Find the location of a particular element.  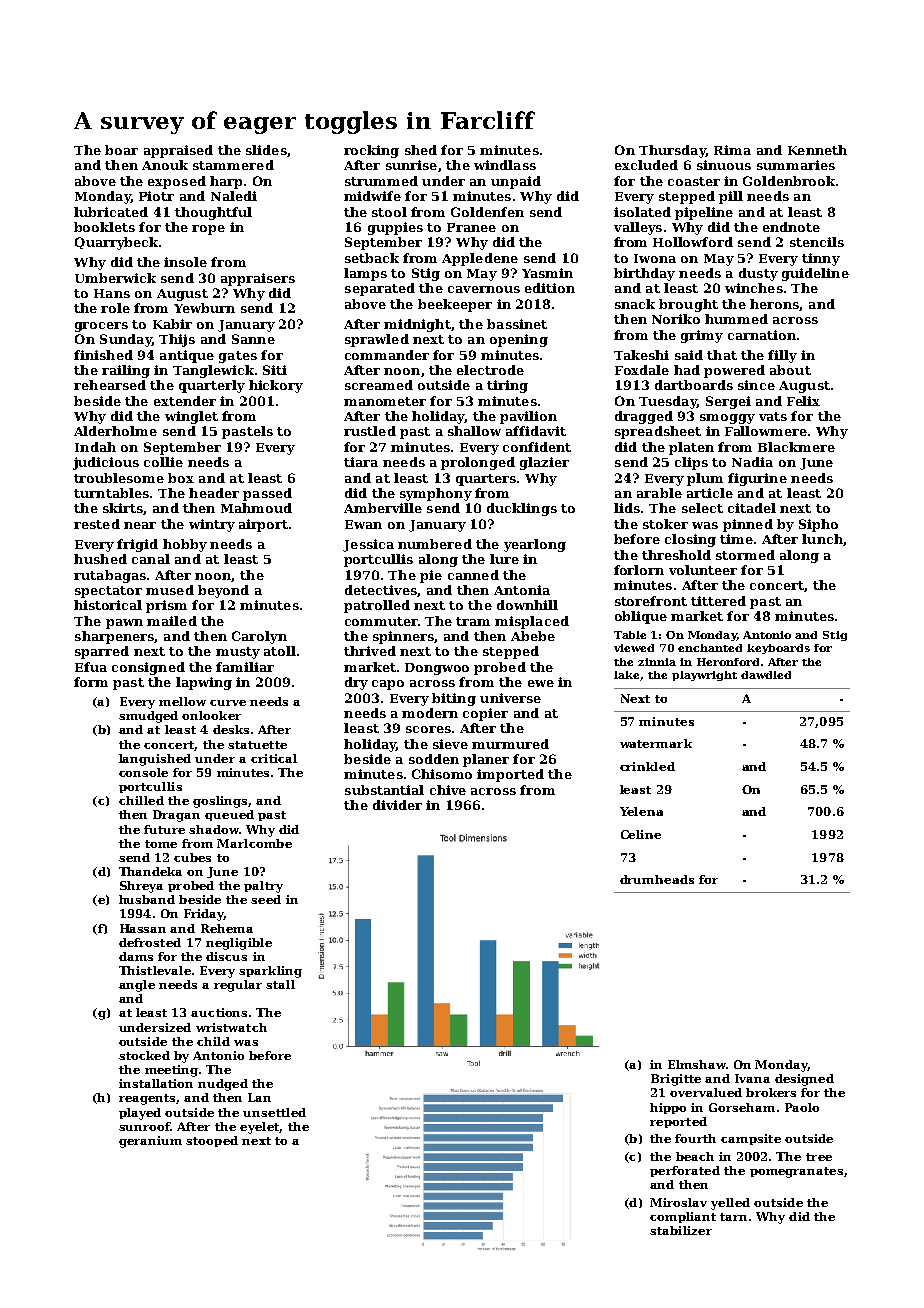

excluded is located at coordinates (646, 165).
